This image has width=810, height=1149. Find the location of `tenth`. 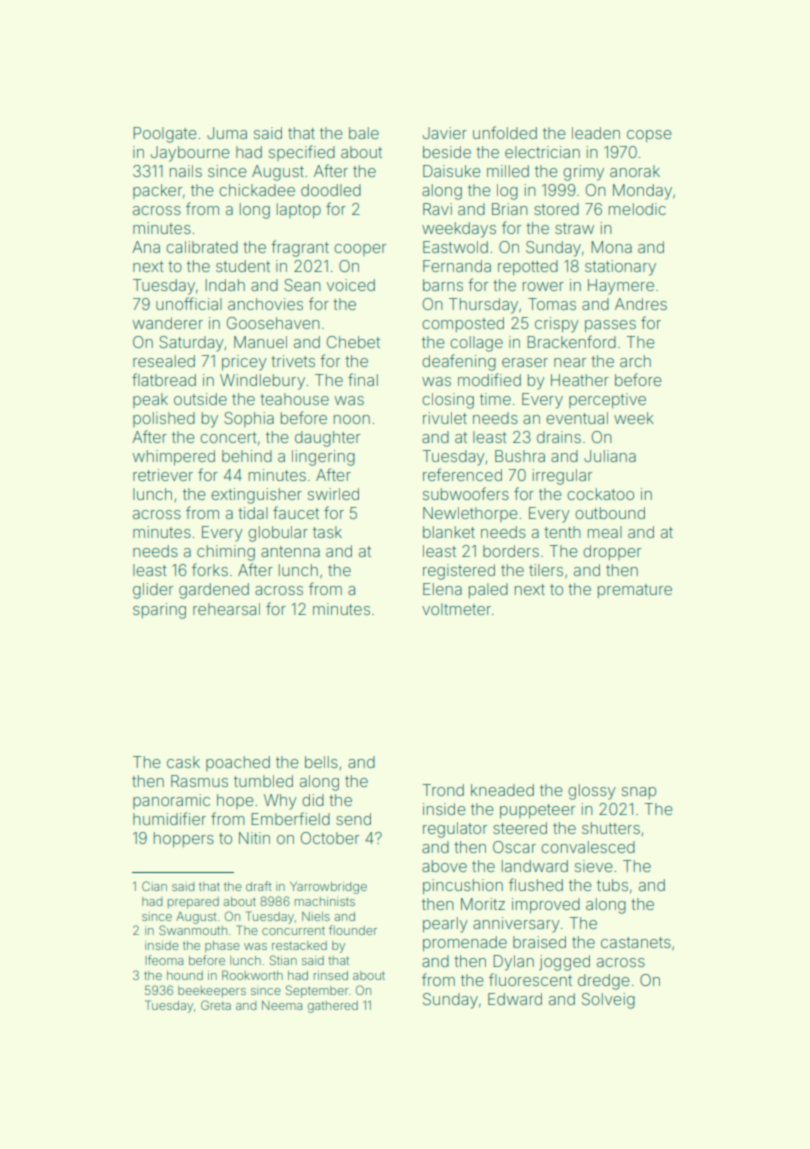

tenth is located at coordinates (562, 532).
